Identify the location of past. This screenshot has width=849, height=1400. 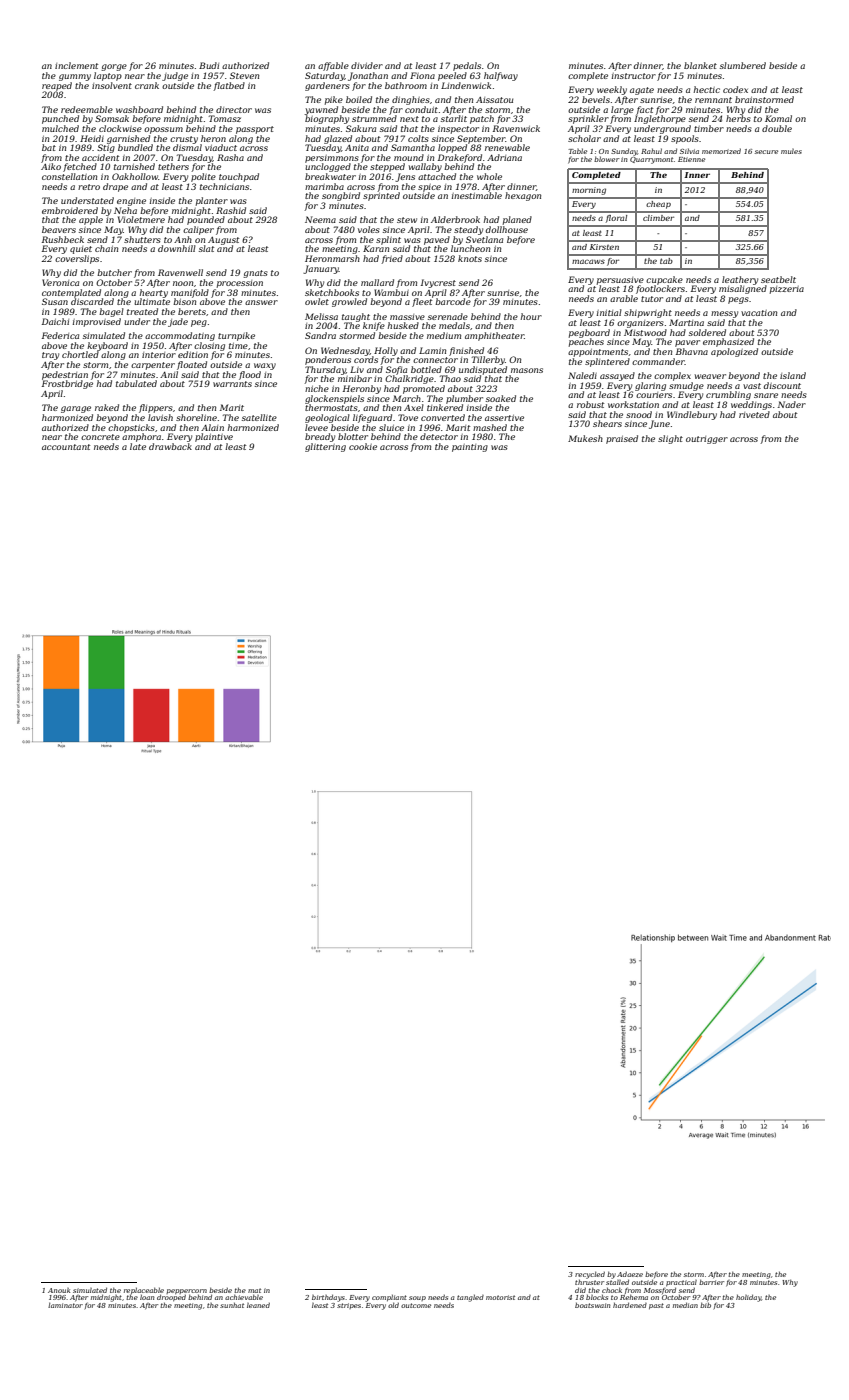
(656, 1306).
